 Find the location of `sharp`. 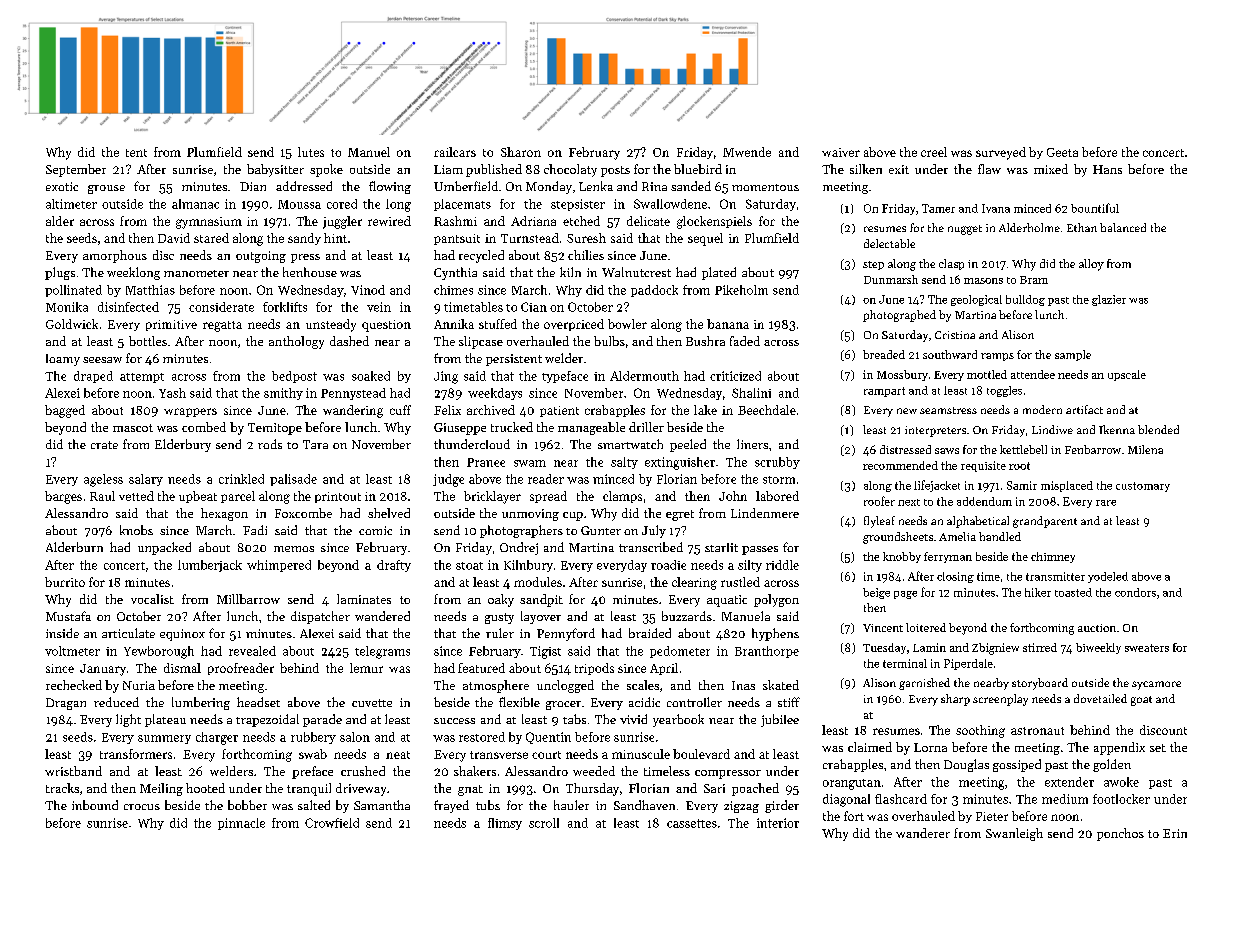

sharp is located at coordinates (955, 700).
